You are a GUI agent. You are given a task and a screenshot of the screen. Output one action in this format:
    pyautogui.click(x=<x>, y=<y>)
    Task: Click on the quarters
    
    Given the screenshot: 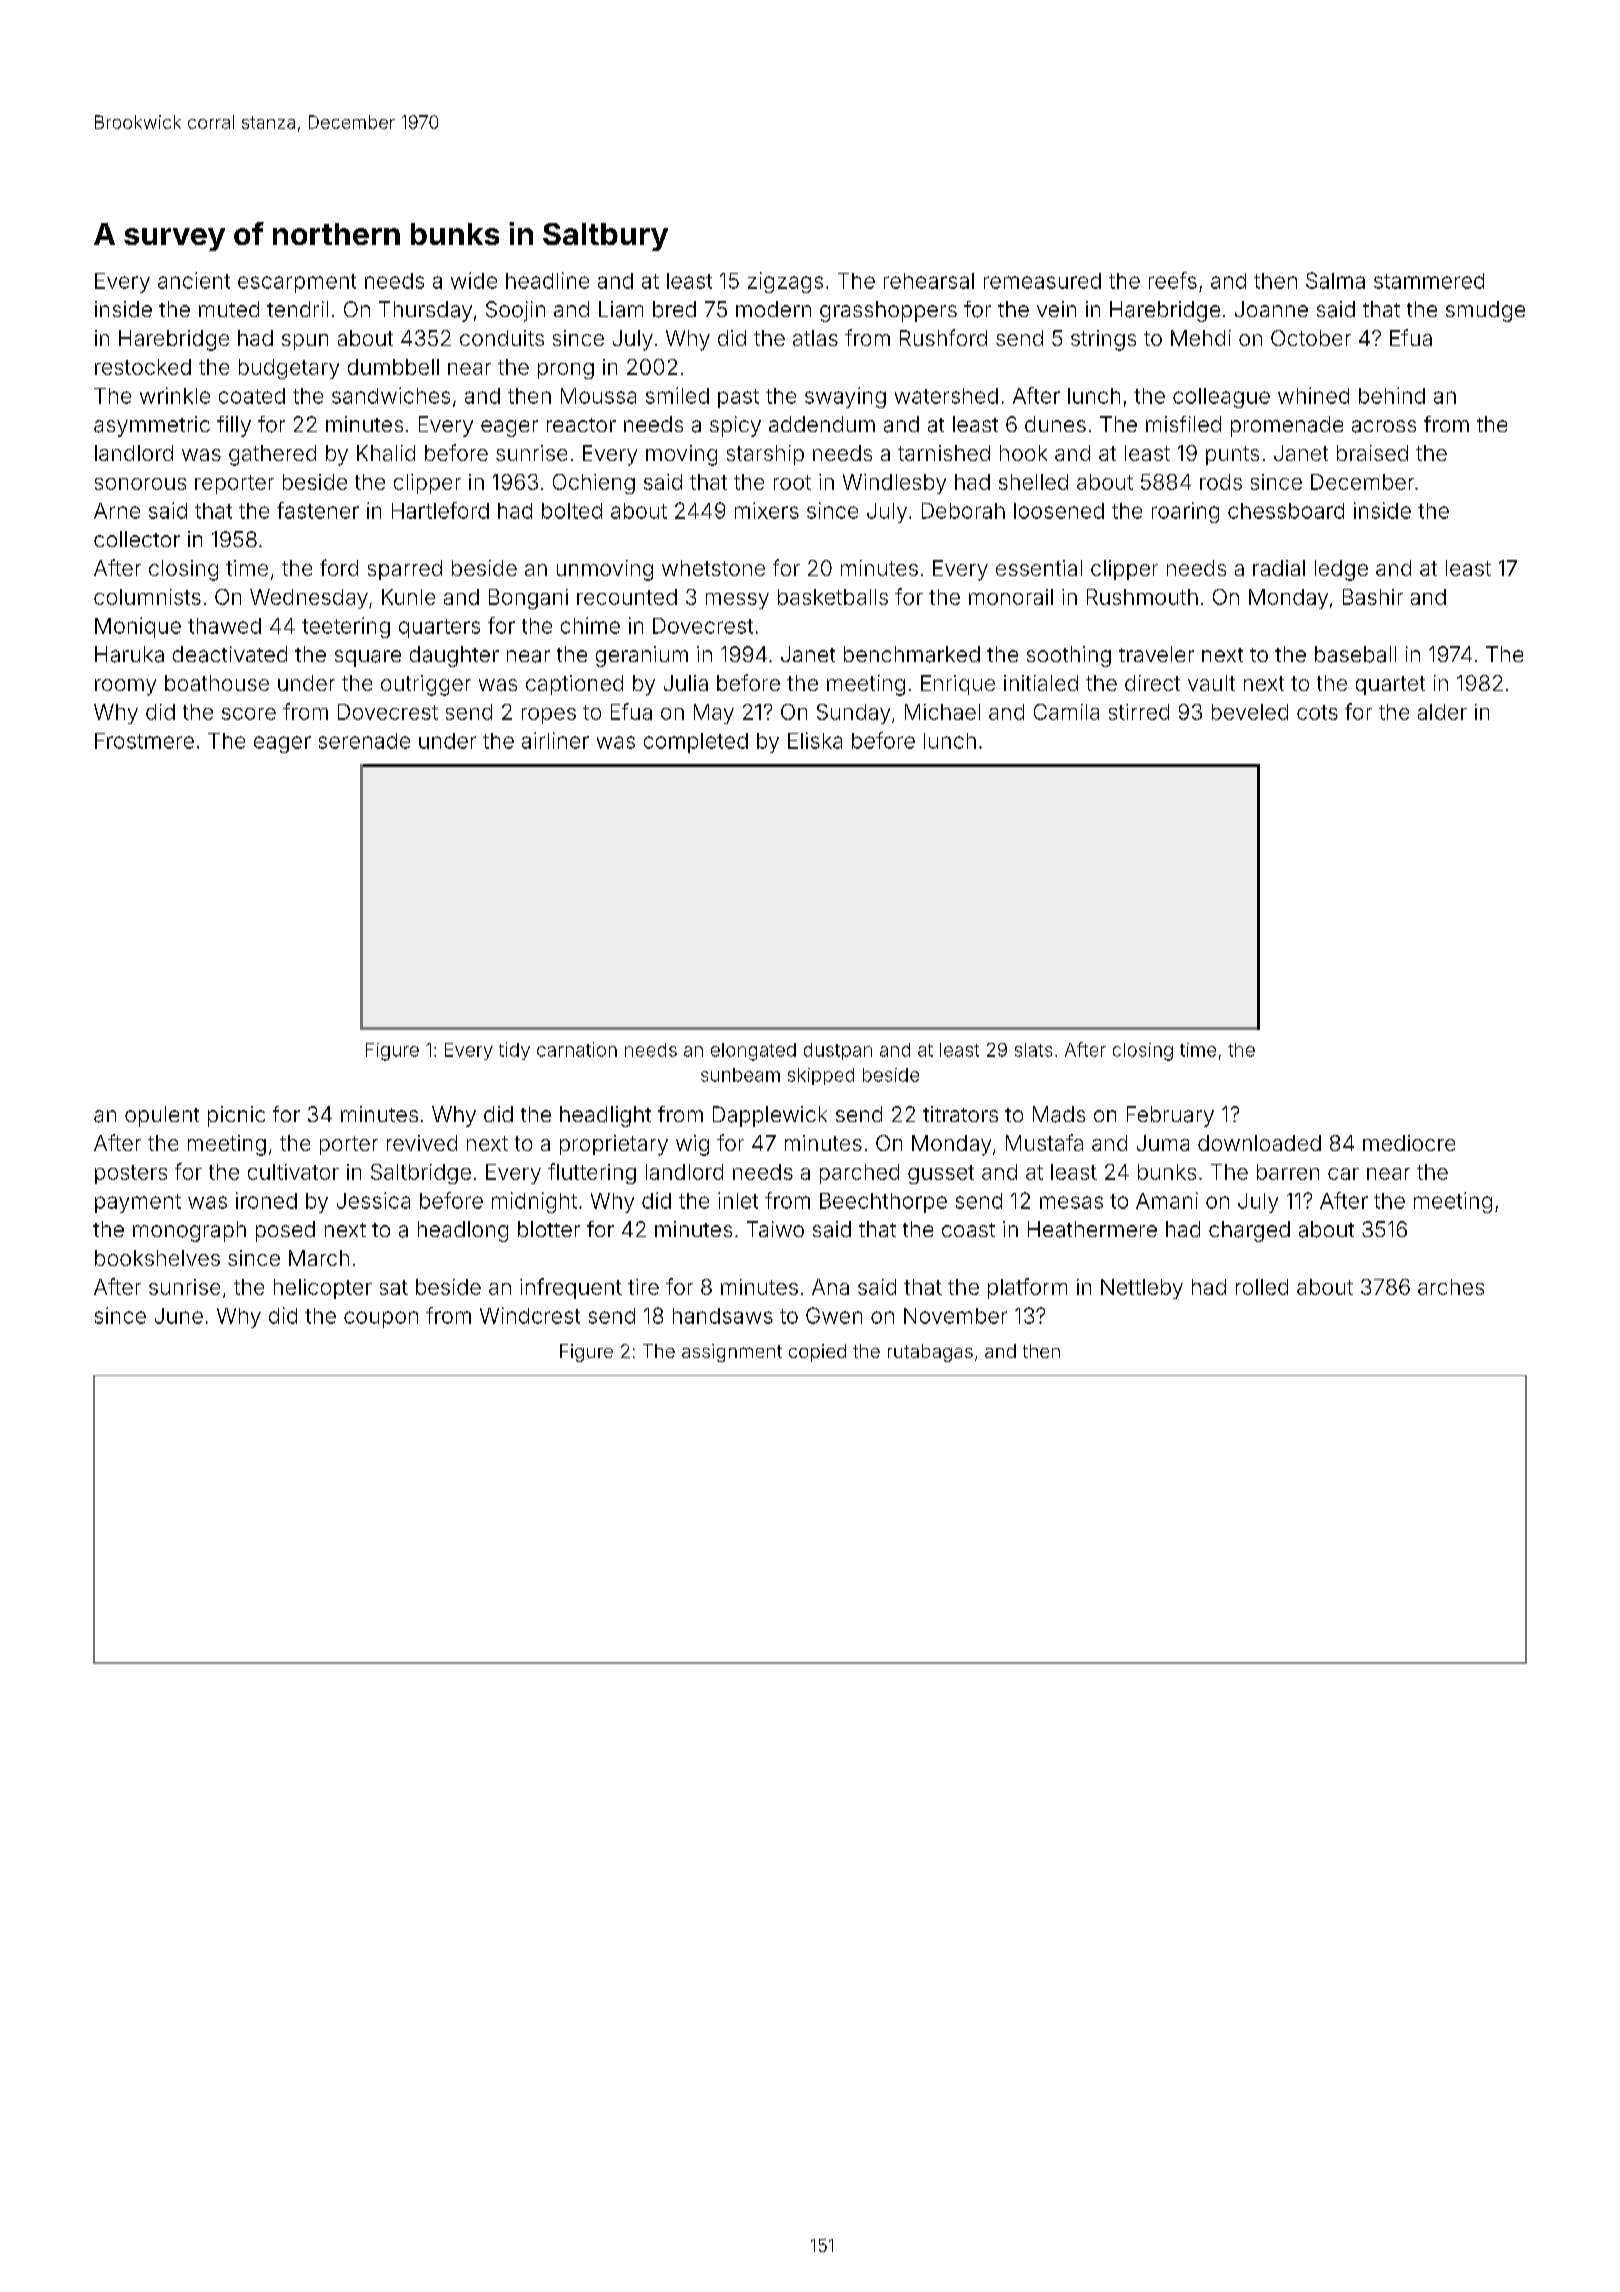 What is the action you would take?
    pyautogui.click(x=439, y=628)
